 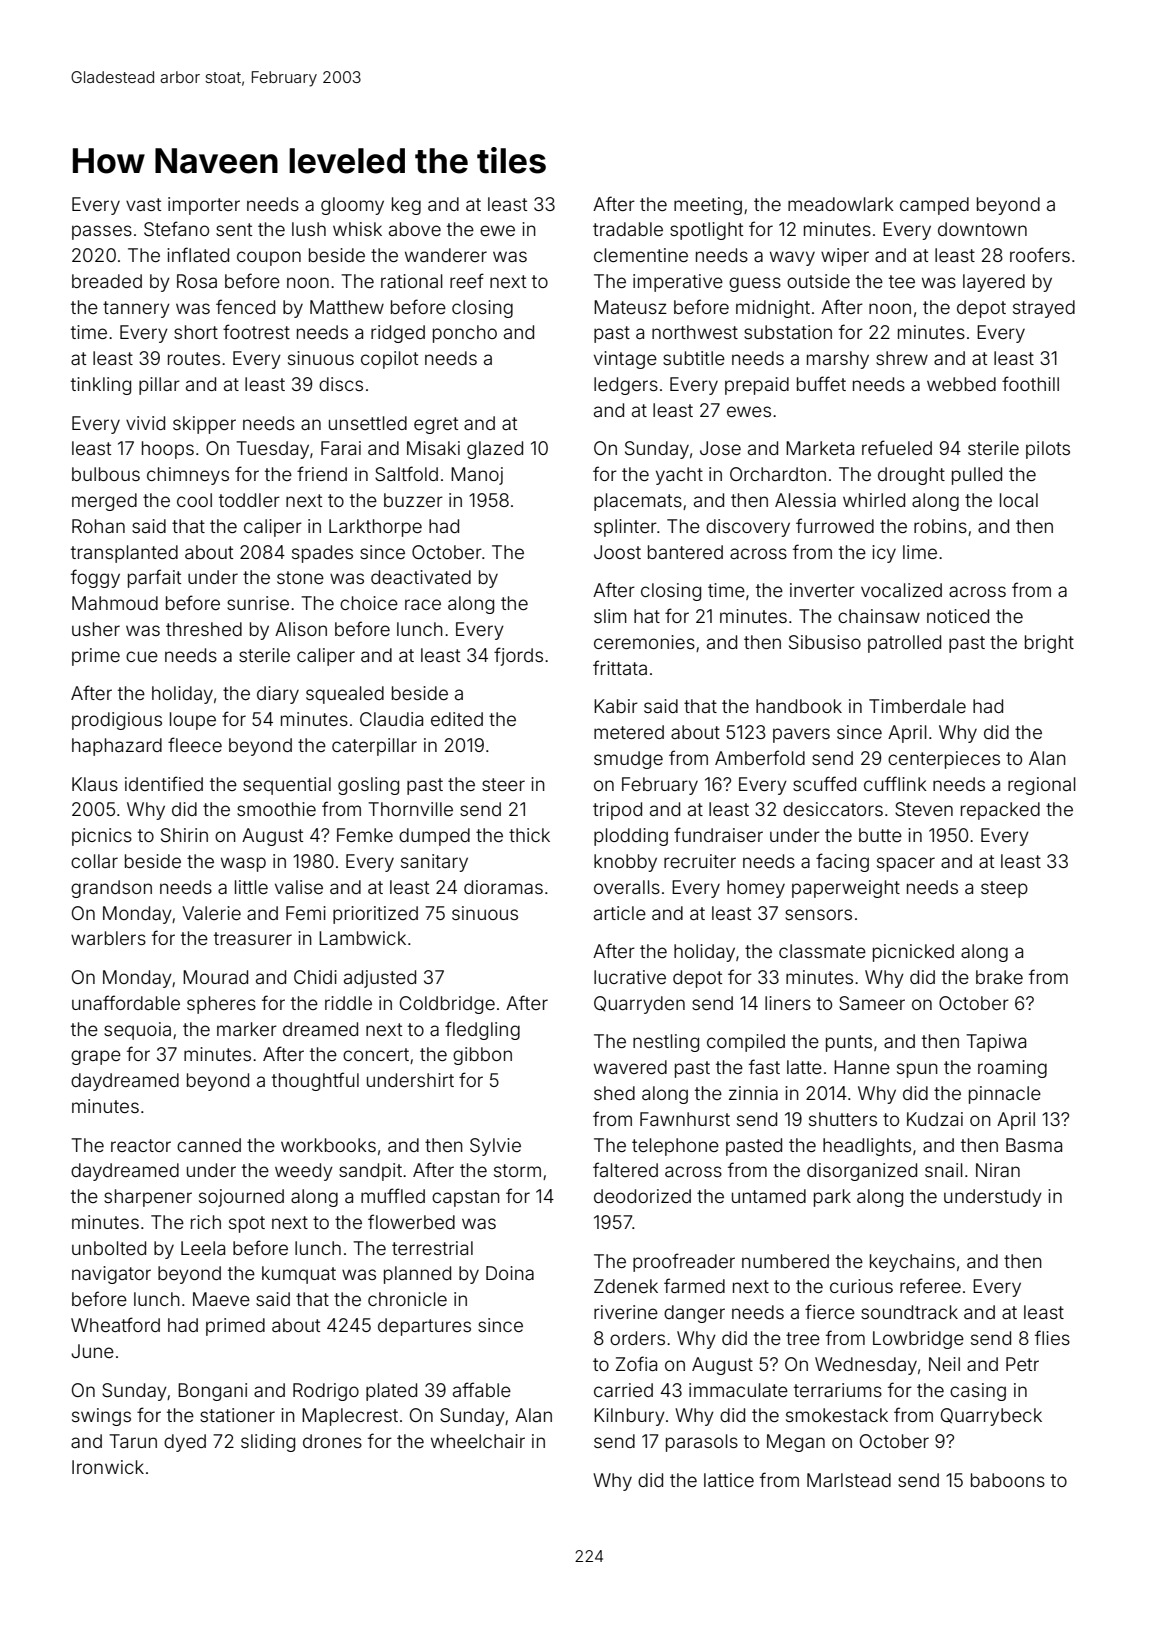 I want to click on pilots, so click(x=1048, y=450).
